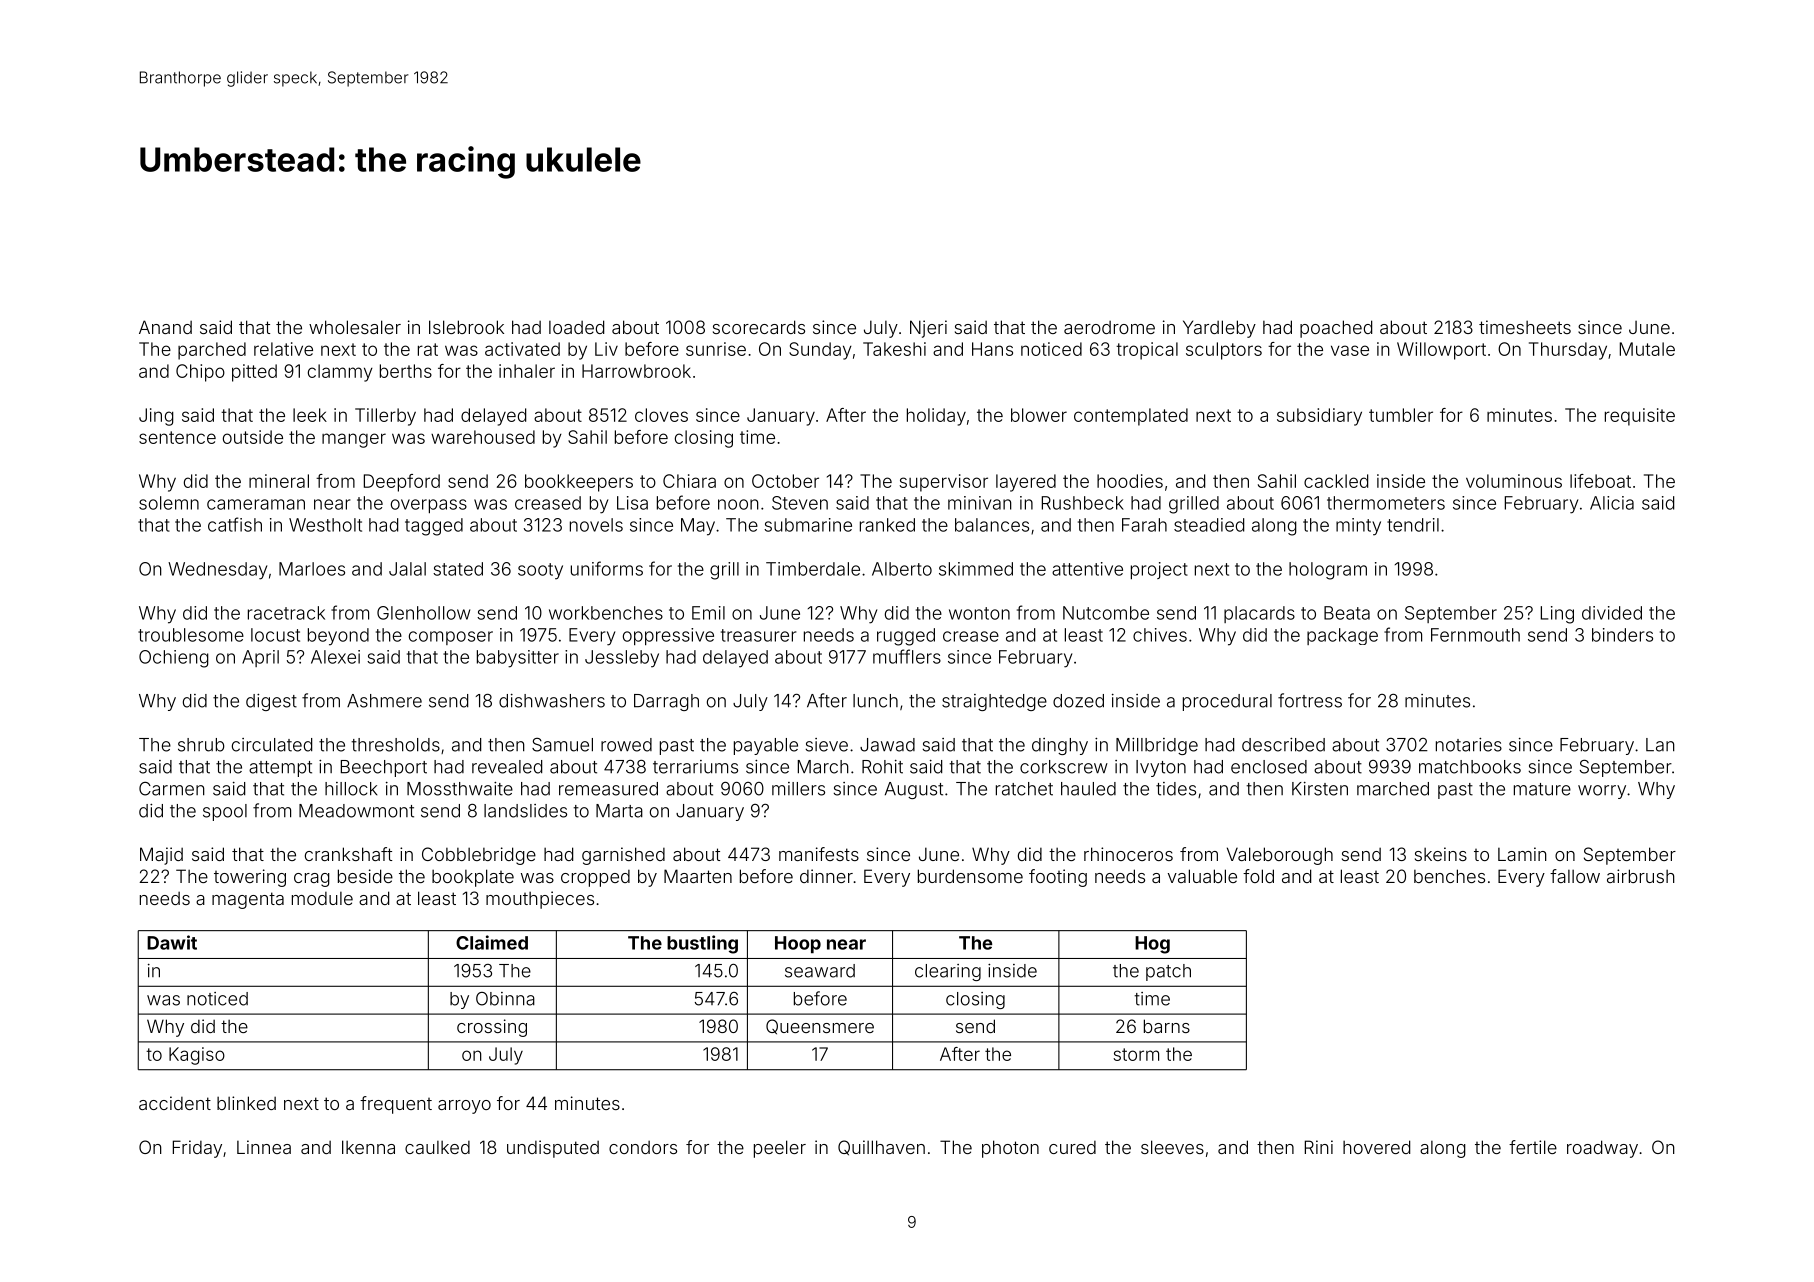 The image size is (1814, 1282). What do you see at coordinates (197, 1056) in the screenshot?
I see `Kagiso` at bounding box center [197, 1056].
